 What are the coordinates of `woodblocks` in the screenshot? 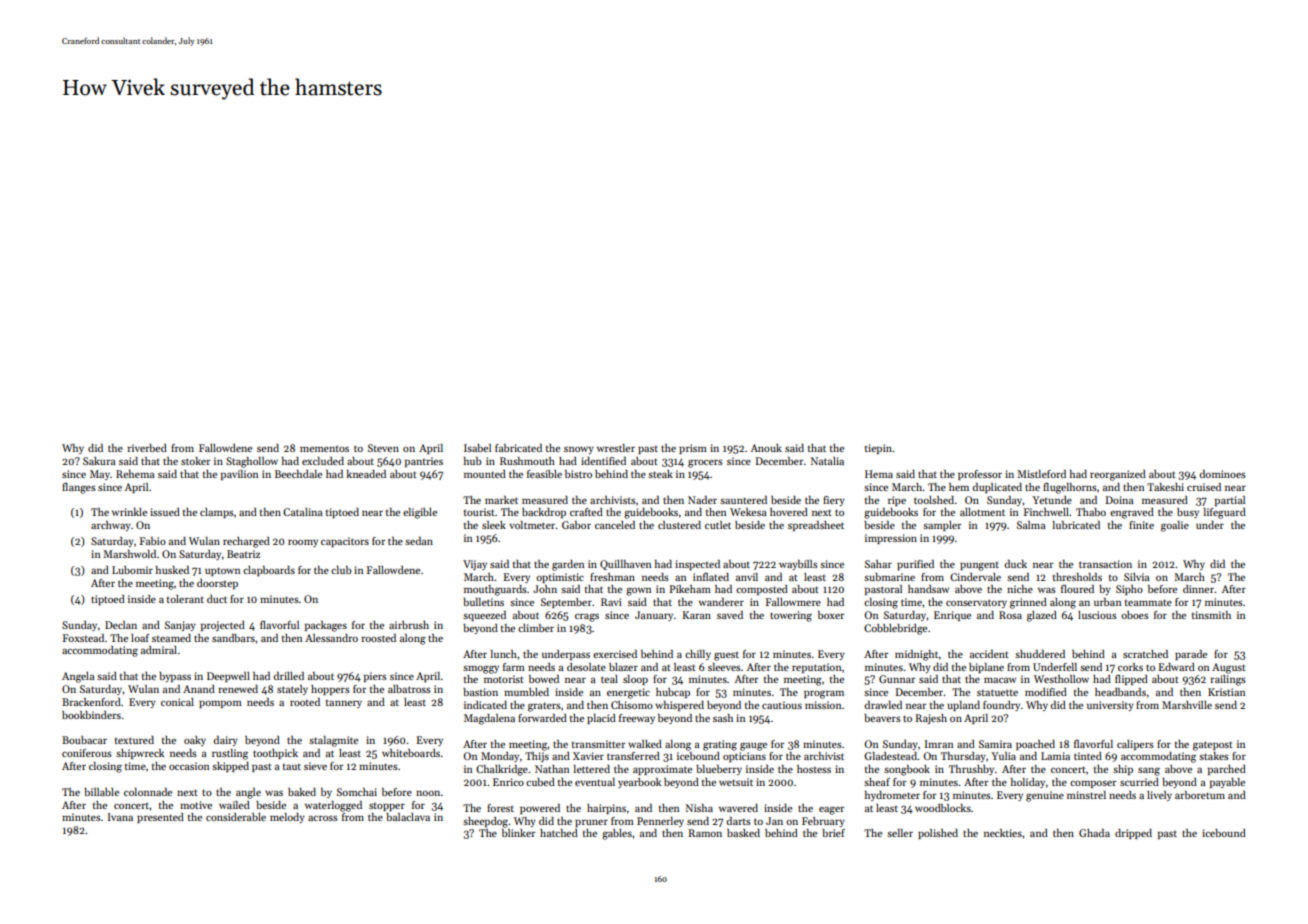 It's located at (943, 808).
